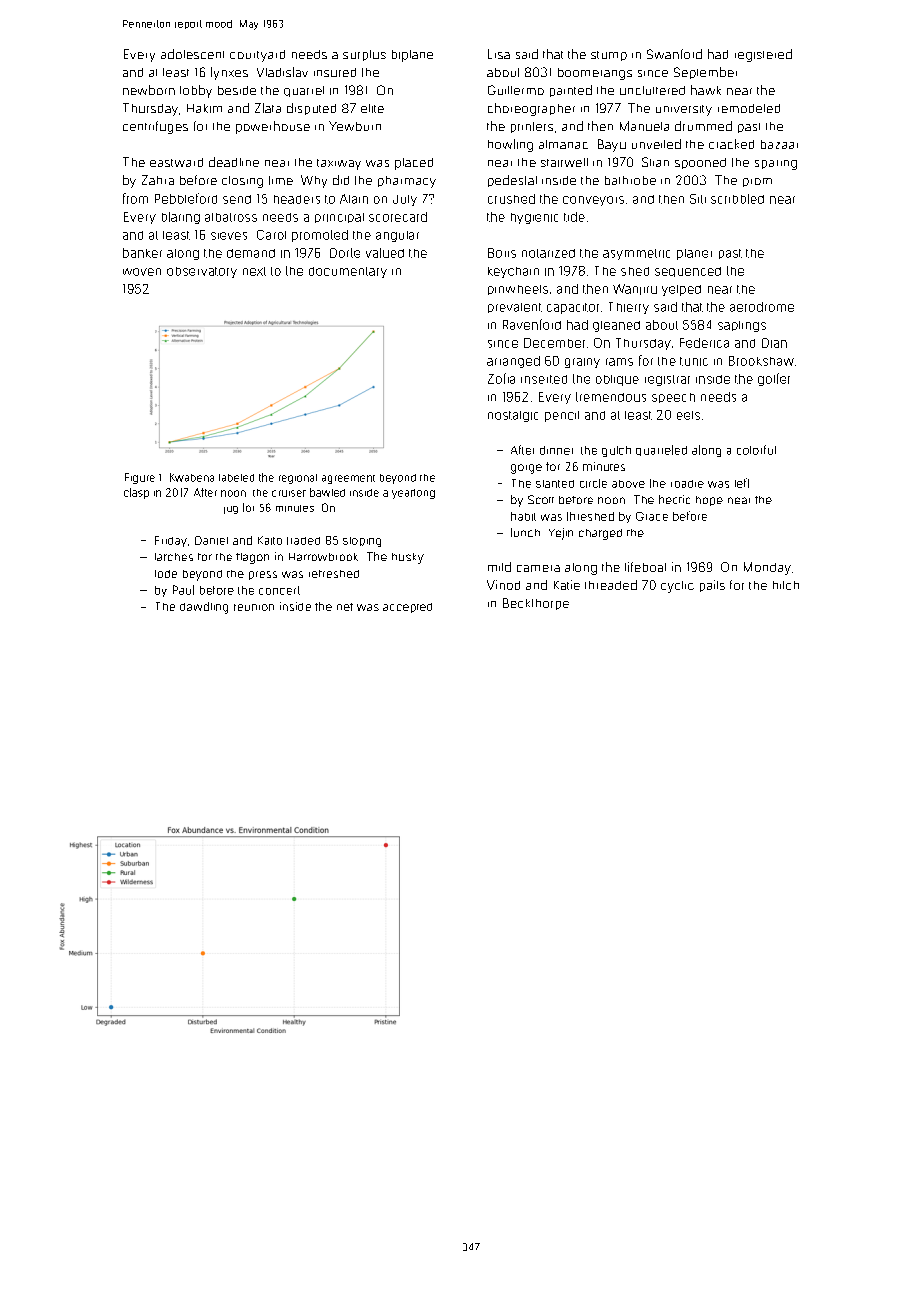 The width and height of the image is (924, 1314). What do you see at coordinates (513, 416) in the image?
I see `nostalgic` at bounding box center [513, 416].
